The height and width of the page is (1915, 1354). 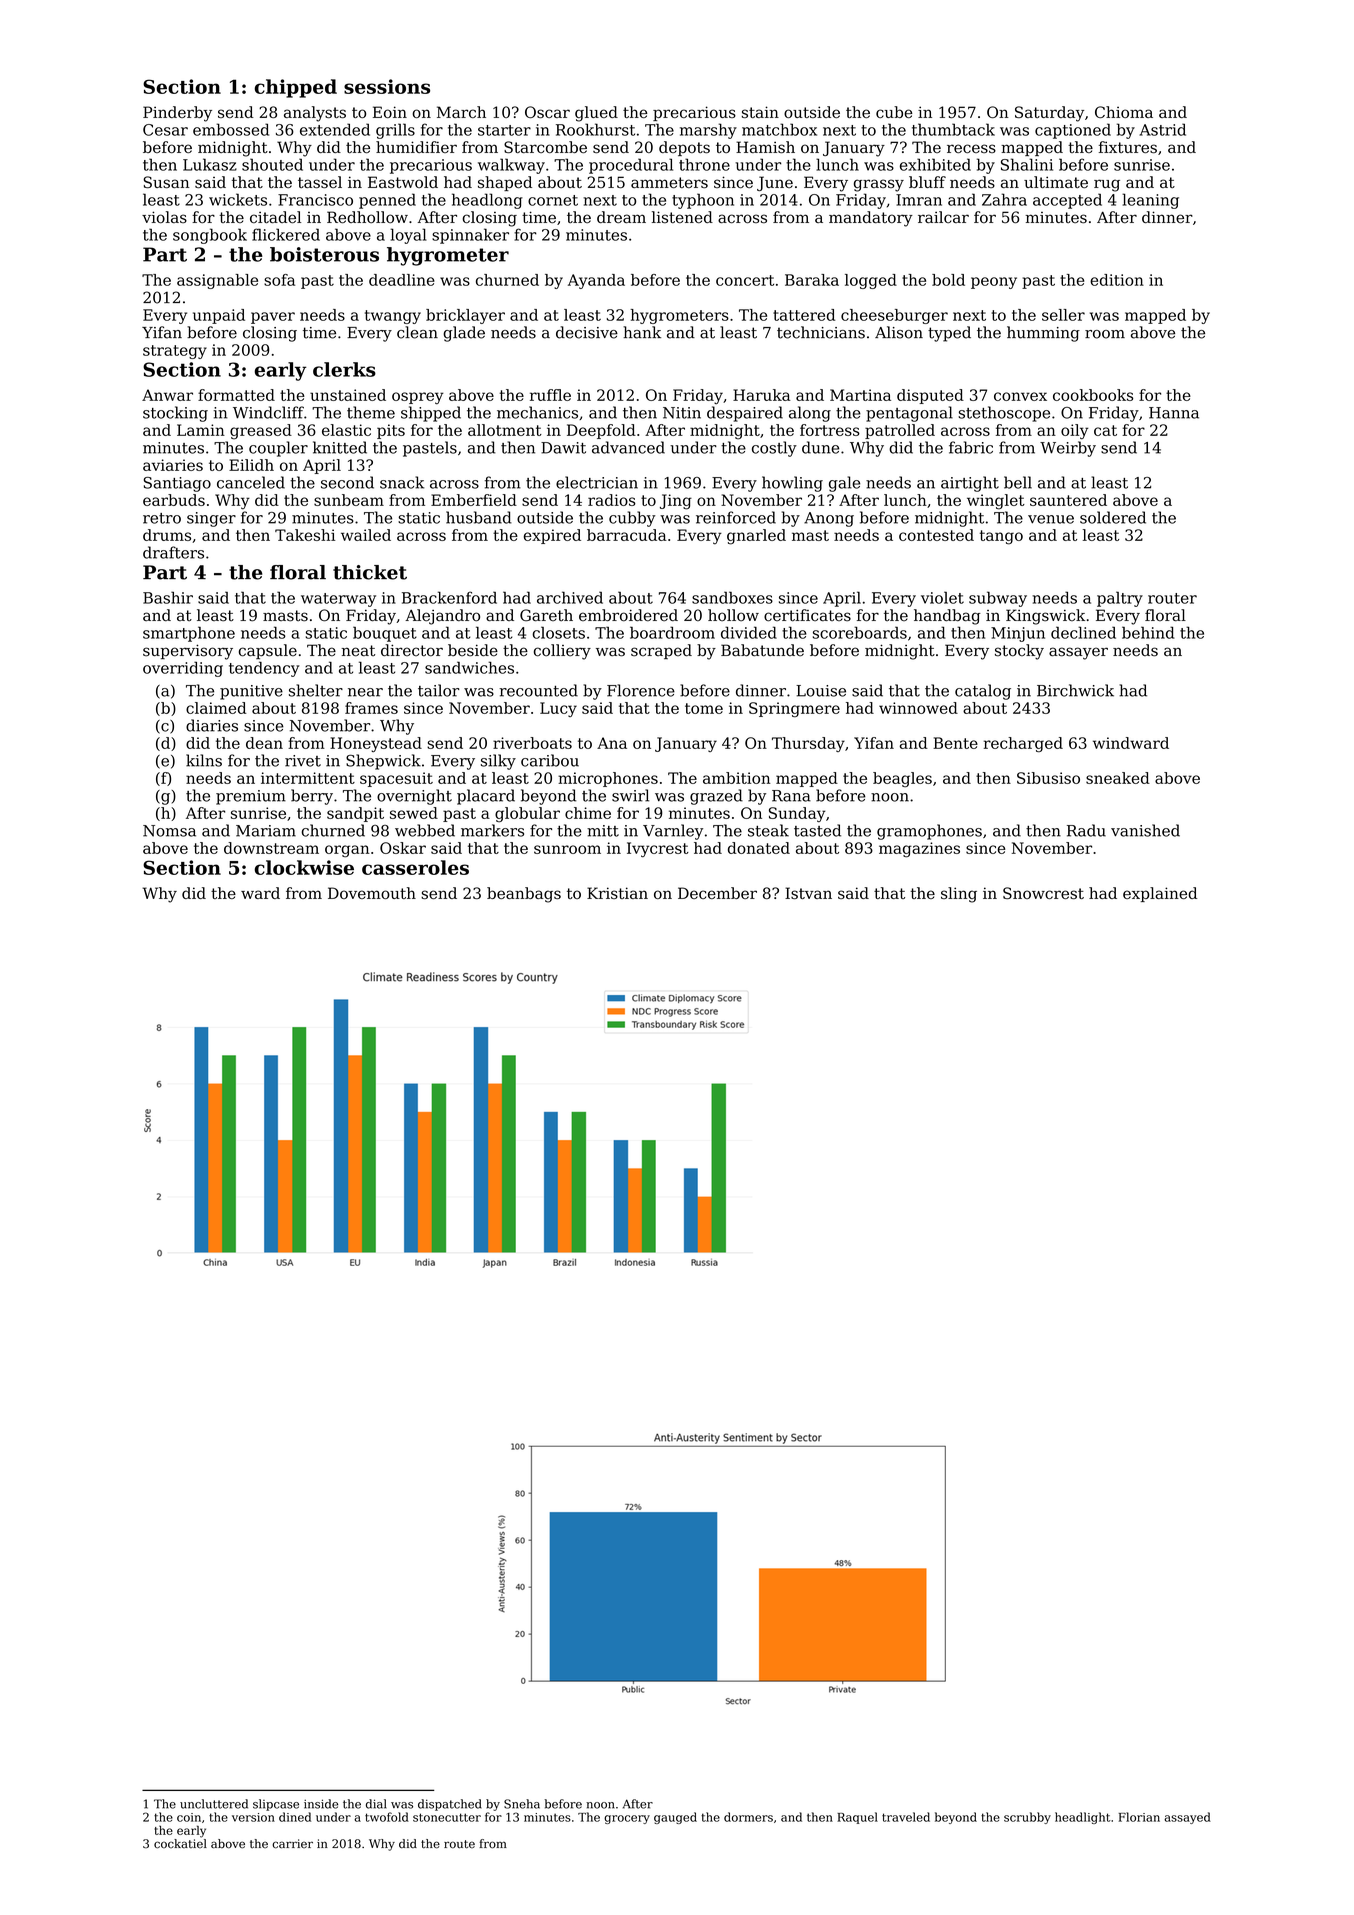 What do you see at coordinates (550, 395) in the page?
I see `ruffle` at bounding box center [550, 395].
